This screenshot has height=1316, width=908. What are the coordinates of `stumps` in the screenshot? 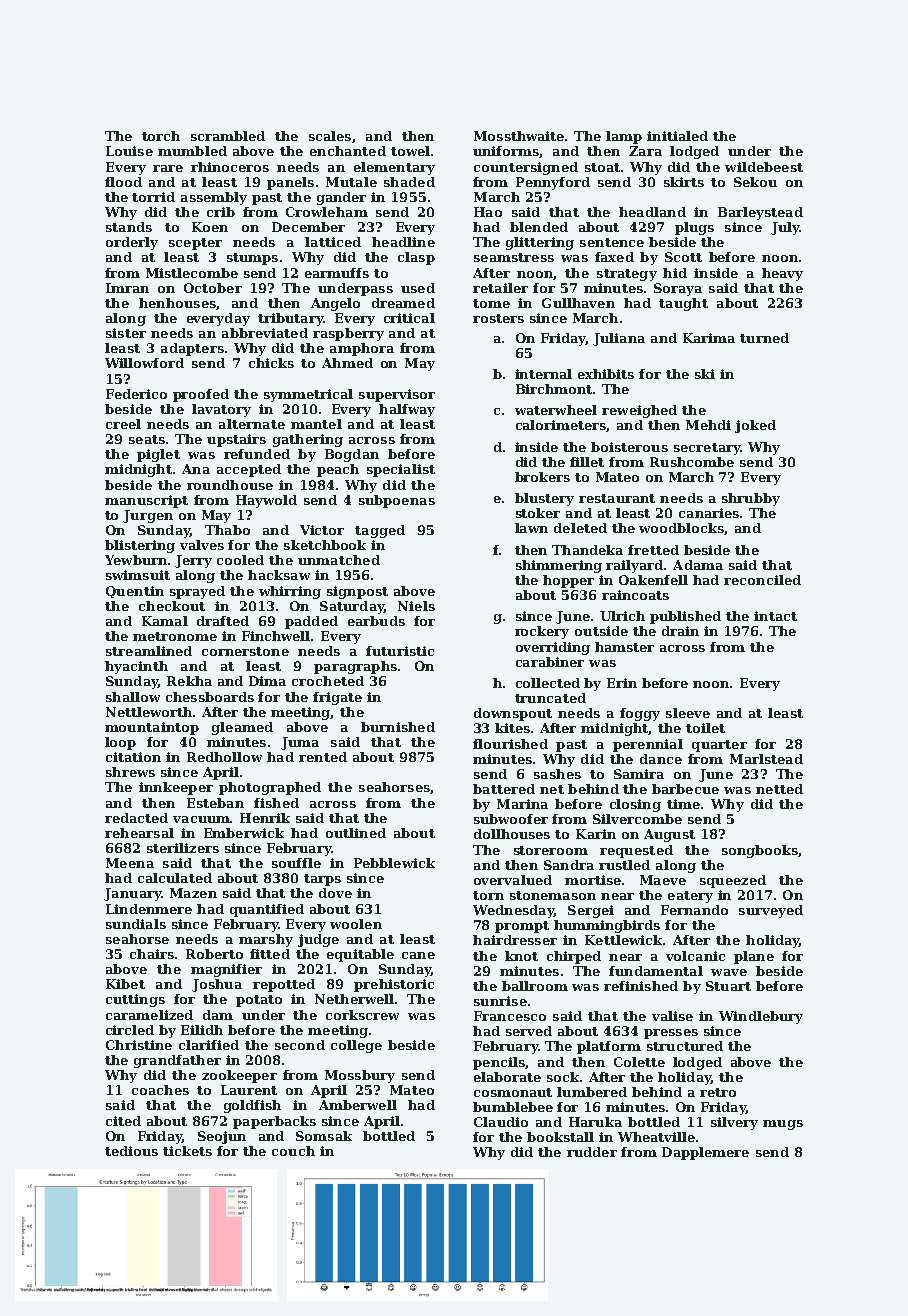 It's located at (252, 259).
